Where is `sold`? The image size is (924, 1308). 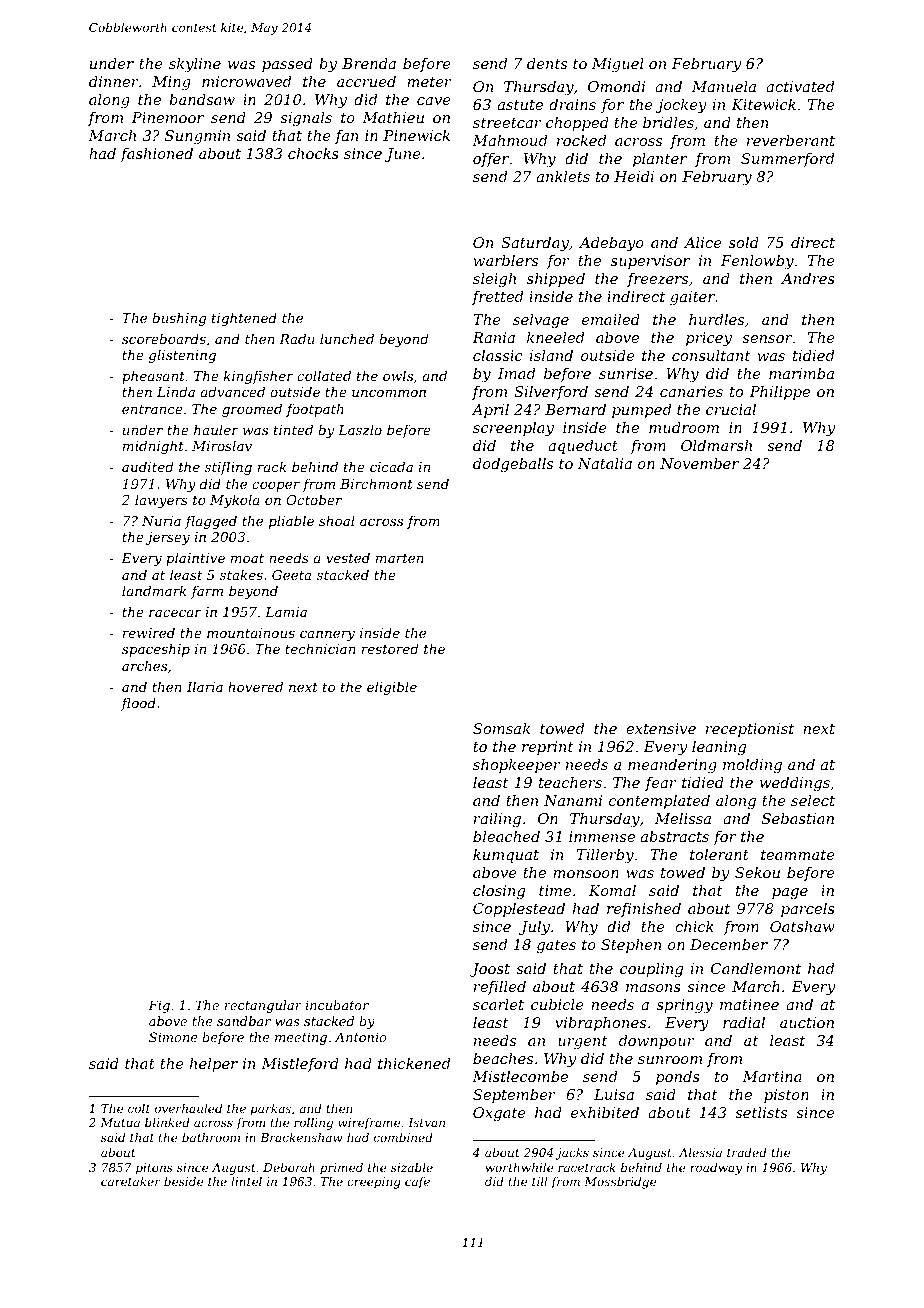
sold is located at coordinates (744, 242).
